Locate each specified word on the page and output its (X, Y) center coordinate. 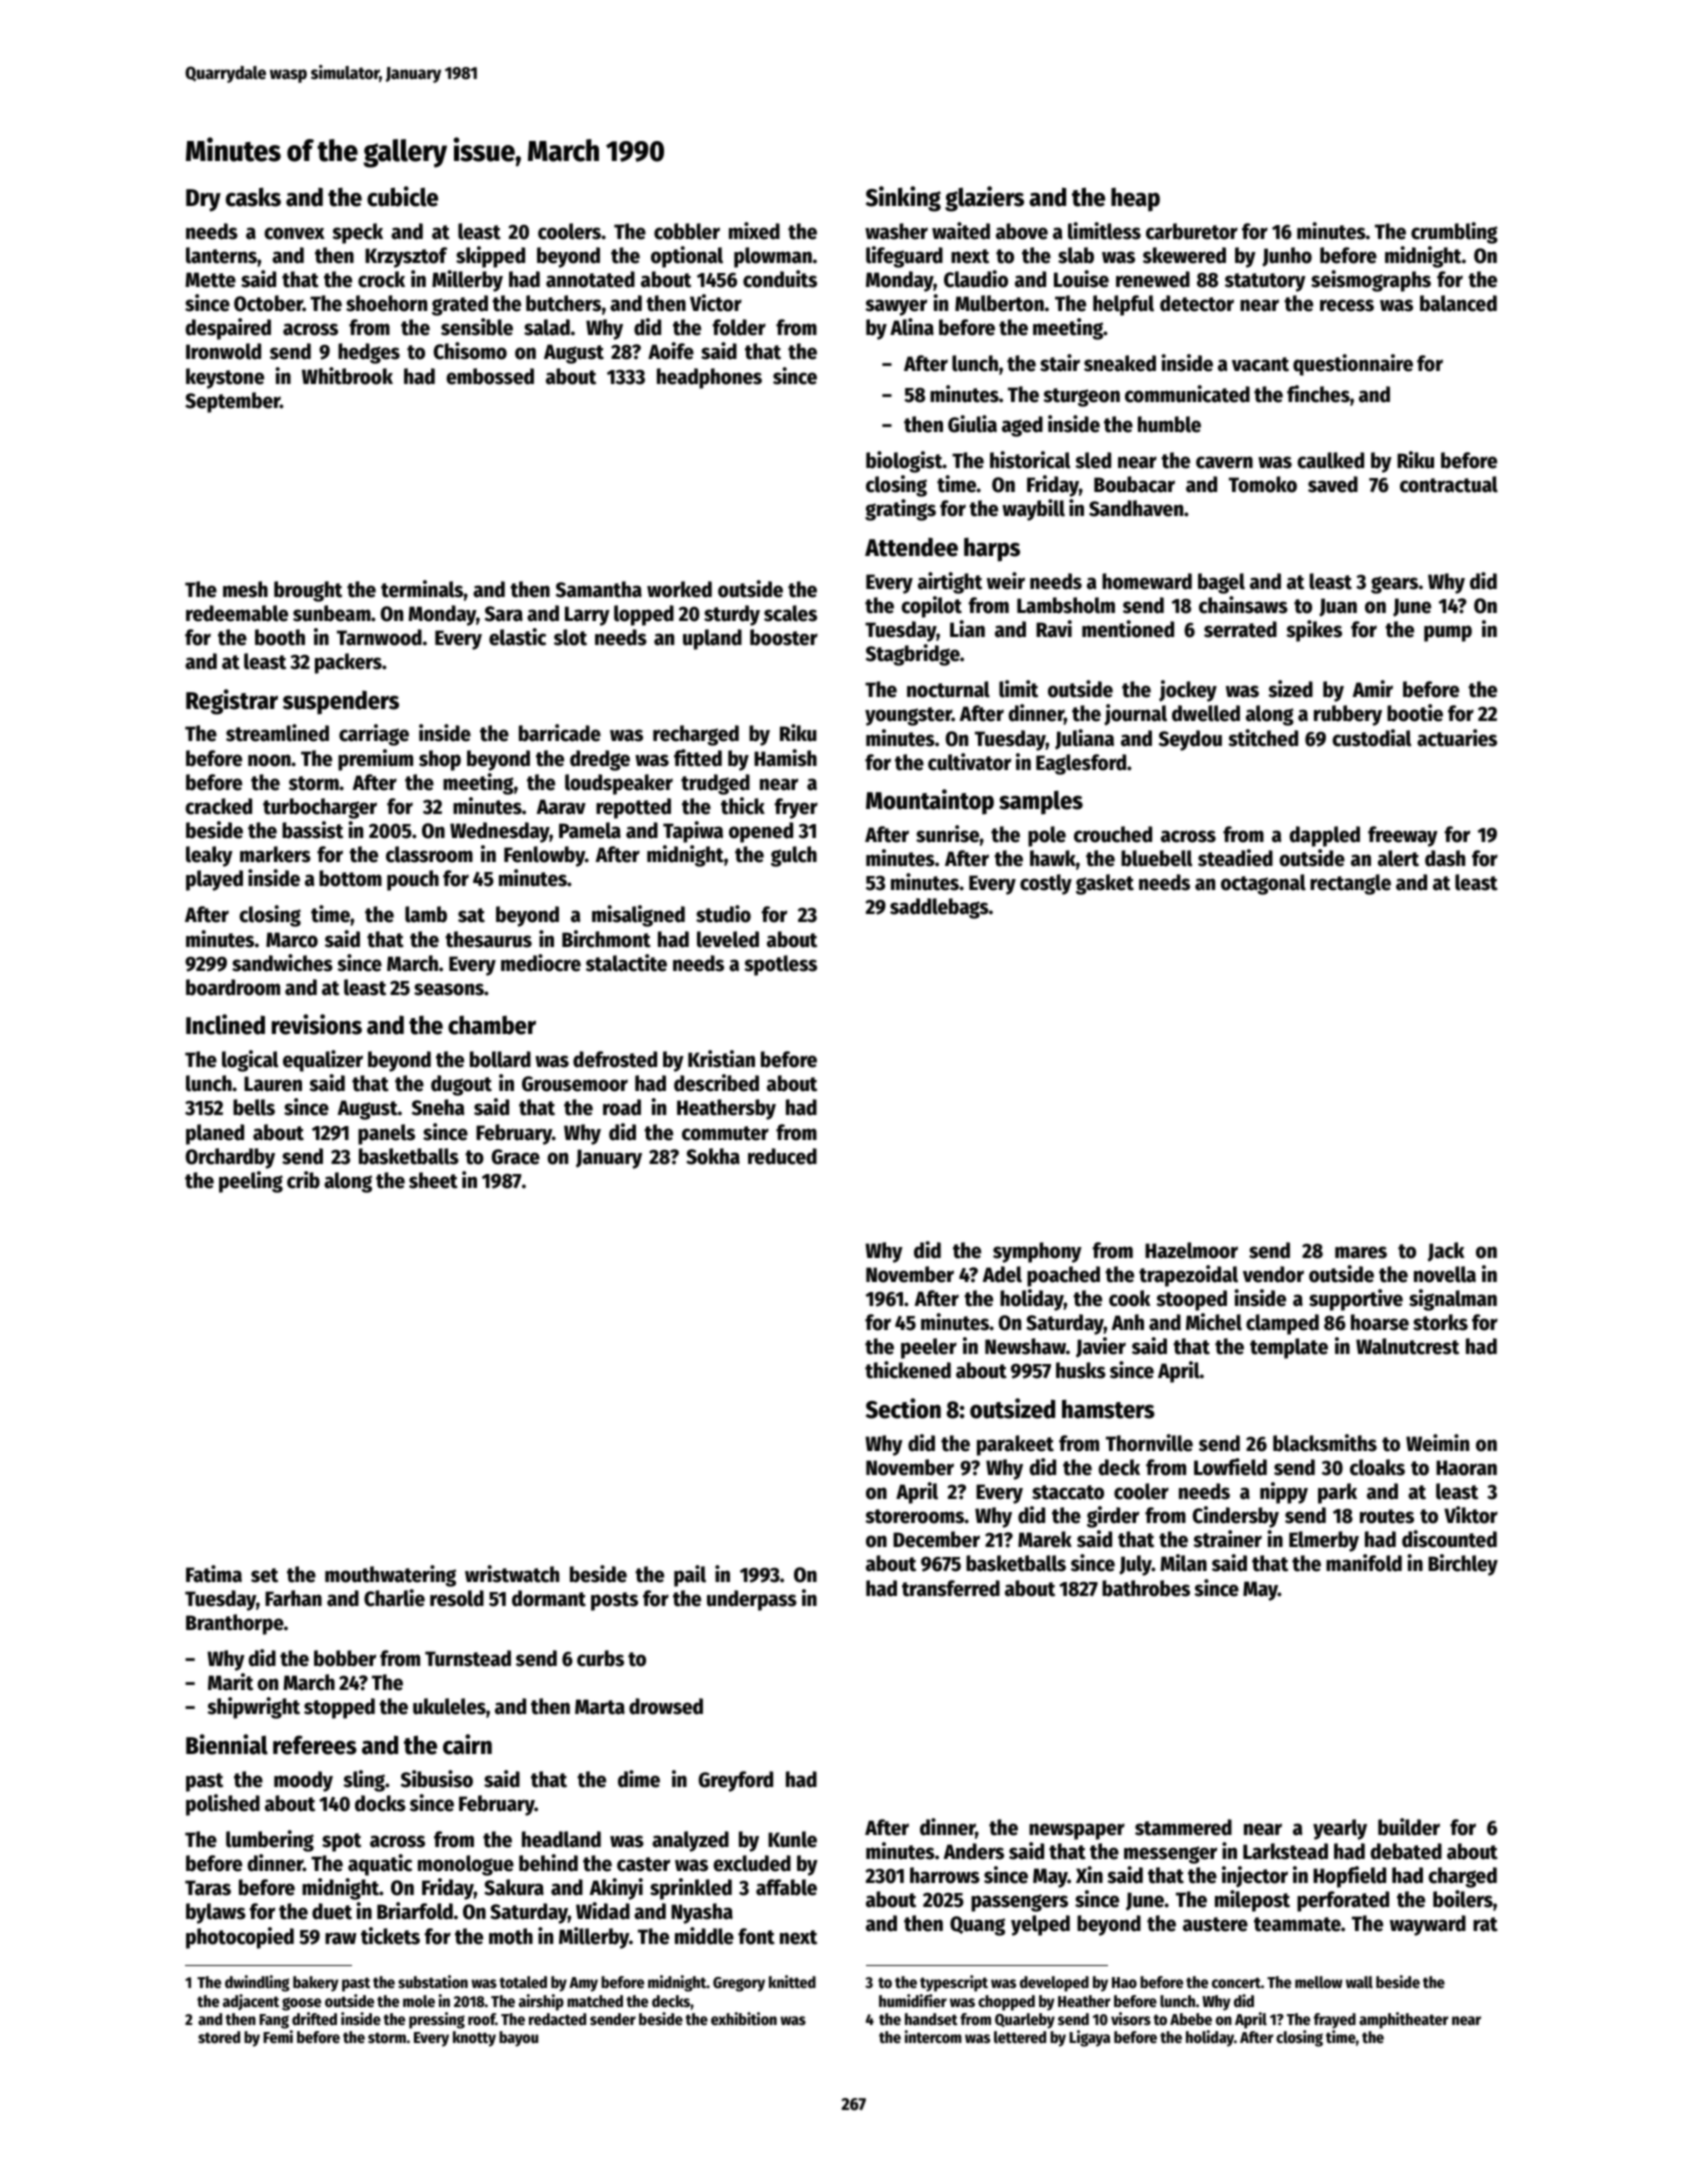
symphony (1037, 1252)
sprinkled (691, 1889)
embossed (490, 376)
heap (1135, 200)
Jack (1446, 1252)
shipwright (253, 1708)
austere (1215, 1924)
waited (961, 231)
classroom (429, 854)
